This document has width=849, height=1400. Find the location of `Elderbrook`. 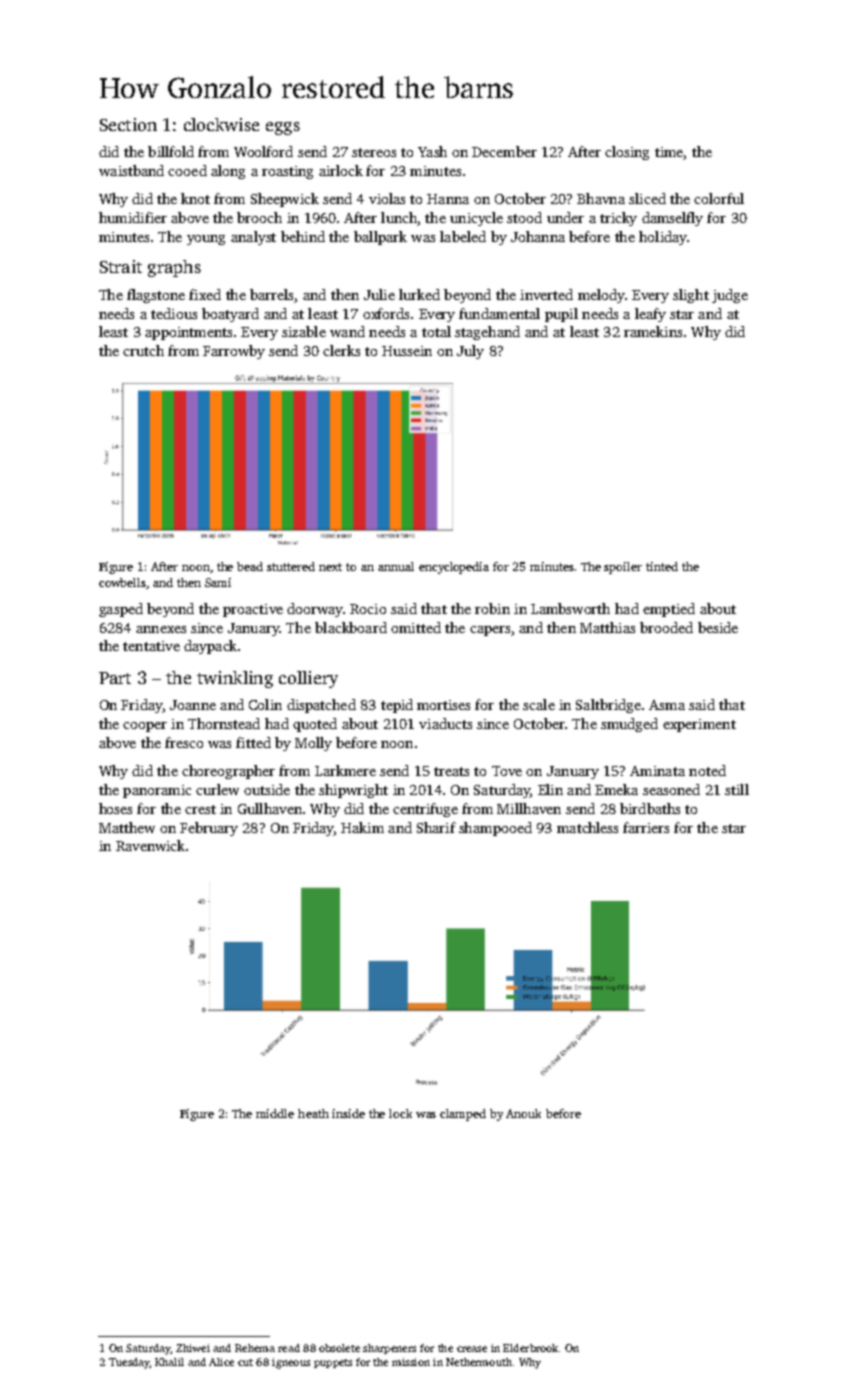

Elderbrook is located at coordinates (530, 1348).
